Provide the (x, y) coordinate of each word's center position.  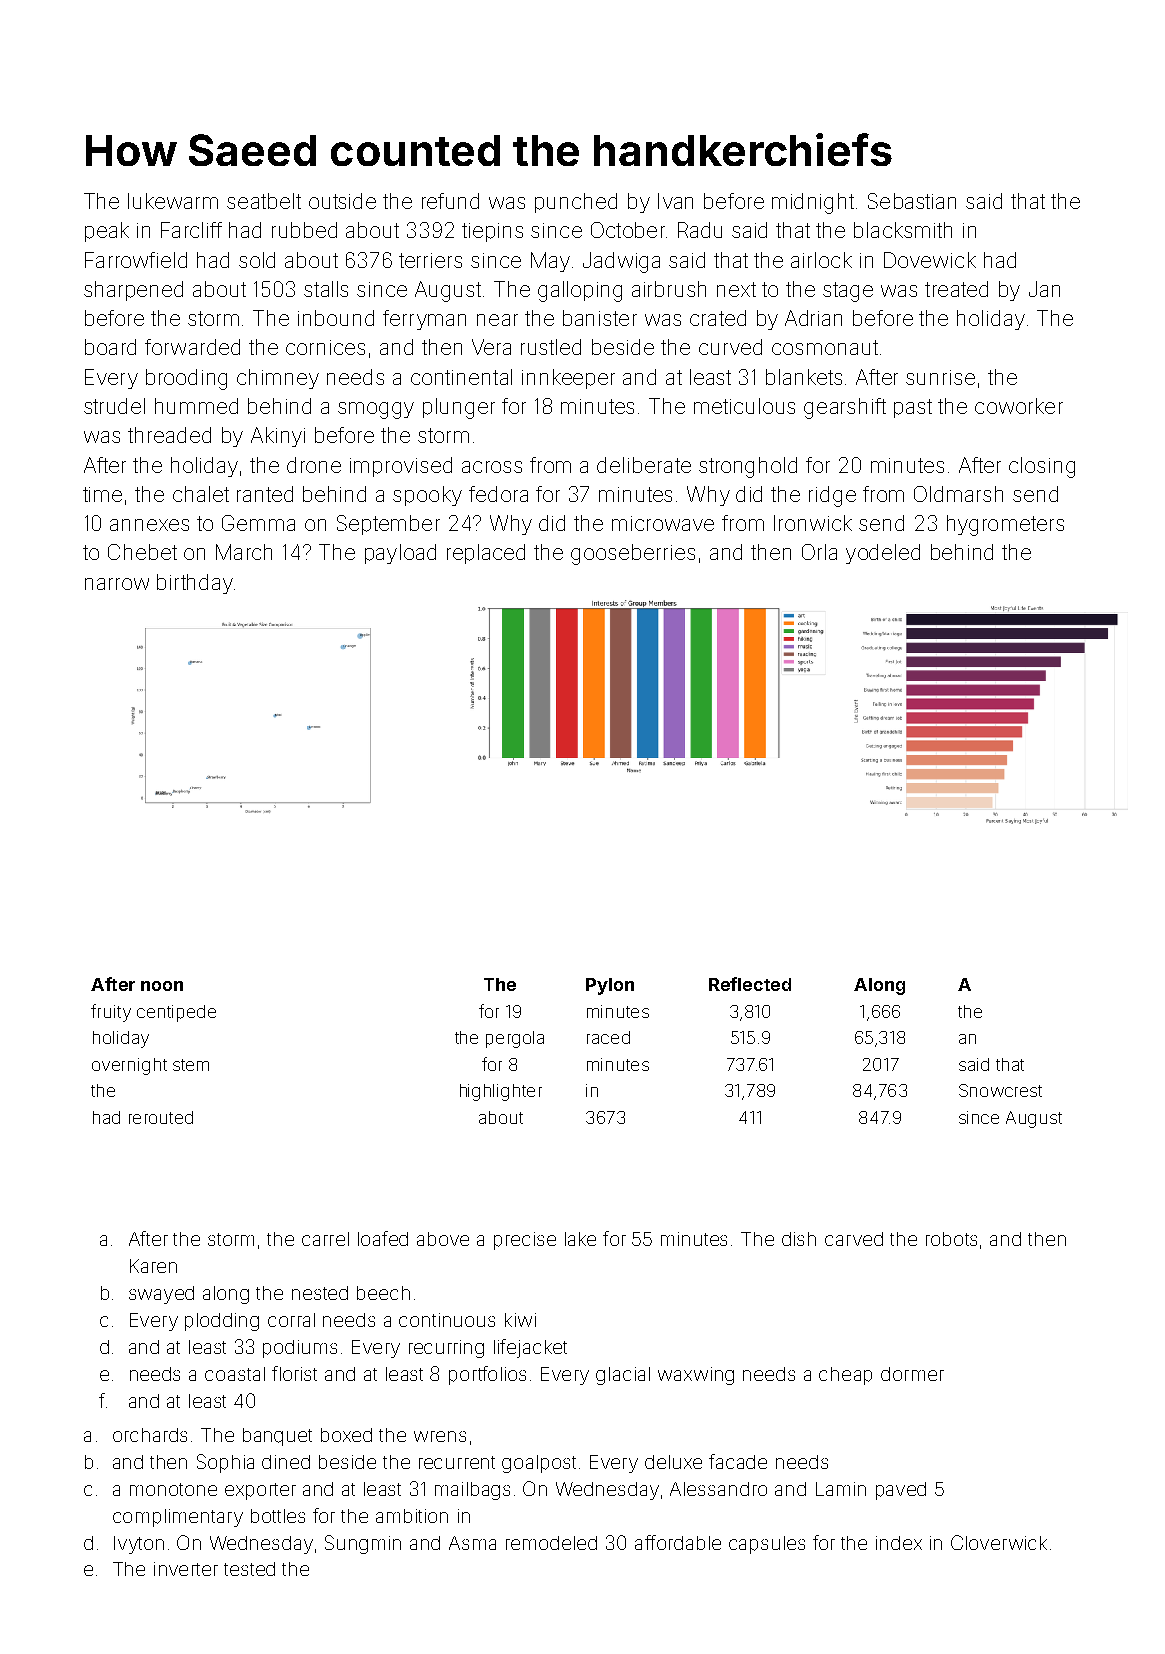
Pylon (610, 986)
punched (576, 203)
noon (162, 986)
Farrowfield (136, 260)
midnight (813, 203)
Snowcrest (1000, 1090)
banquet (277, 1437)
